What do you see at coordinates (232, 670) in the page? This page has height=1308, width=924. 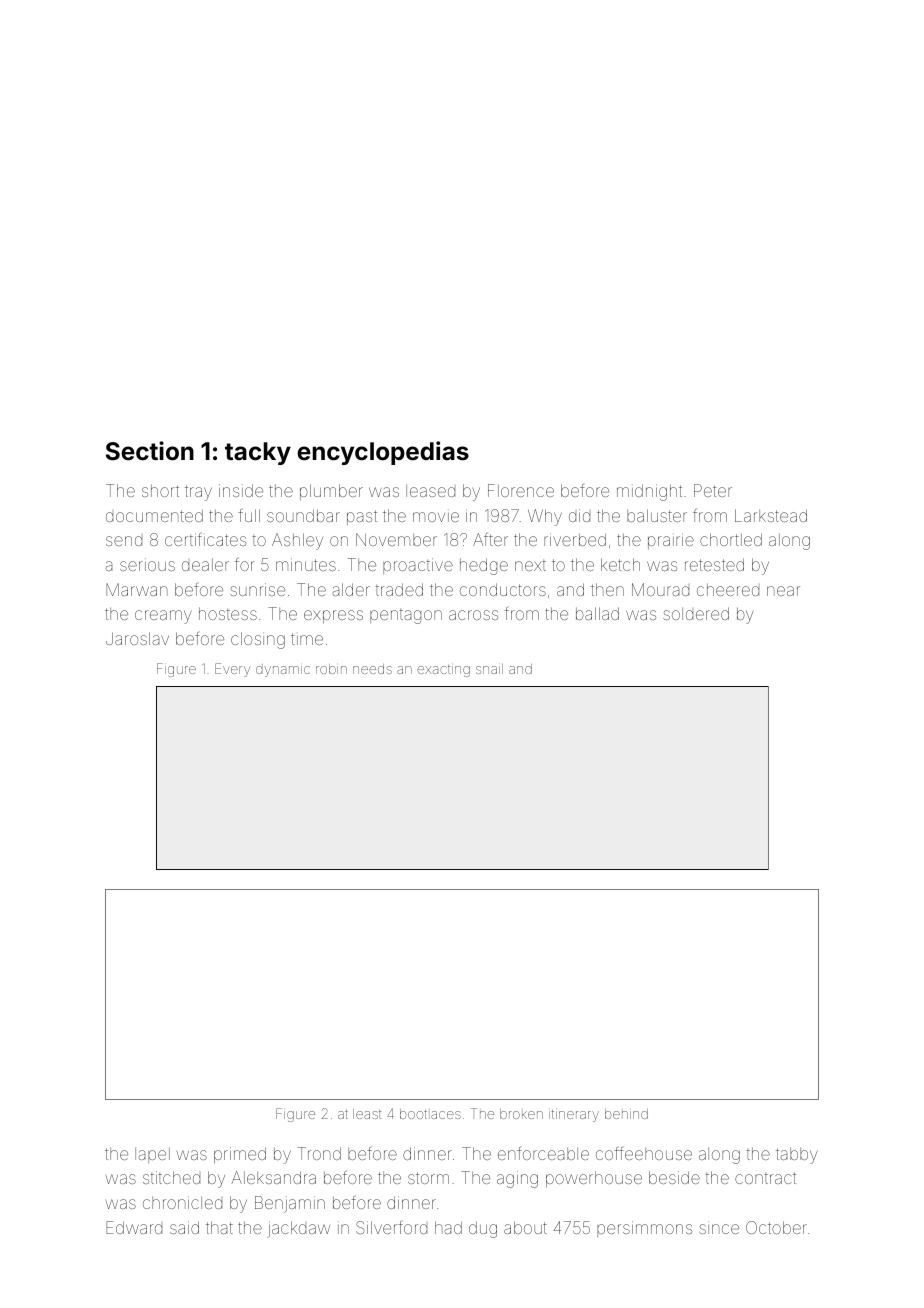 I see `Every` at bounding box center [232, 670].
